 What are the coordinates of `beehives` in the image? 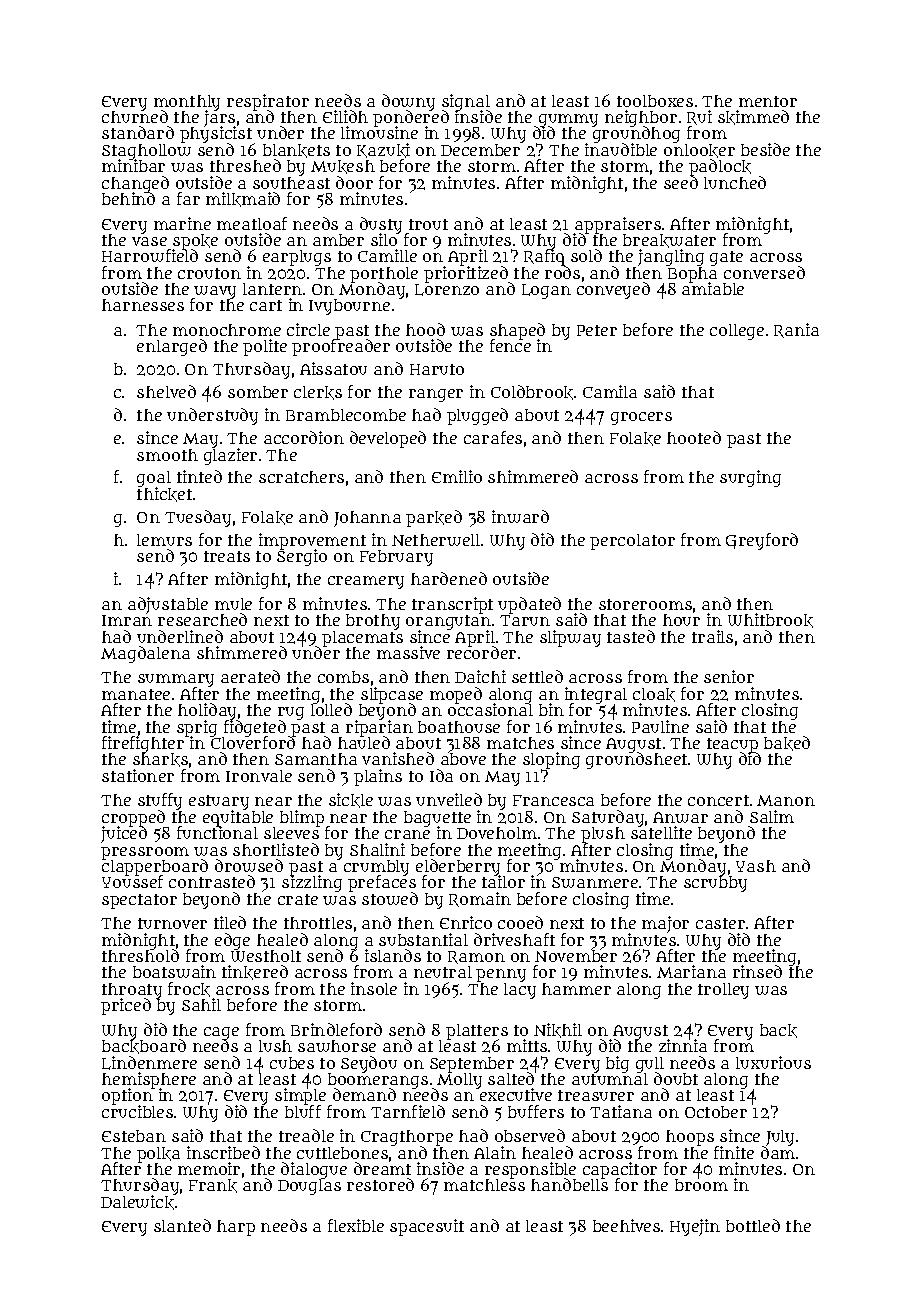 It's located at (626, 1225).
